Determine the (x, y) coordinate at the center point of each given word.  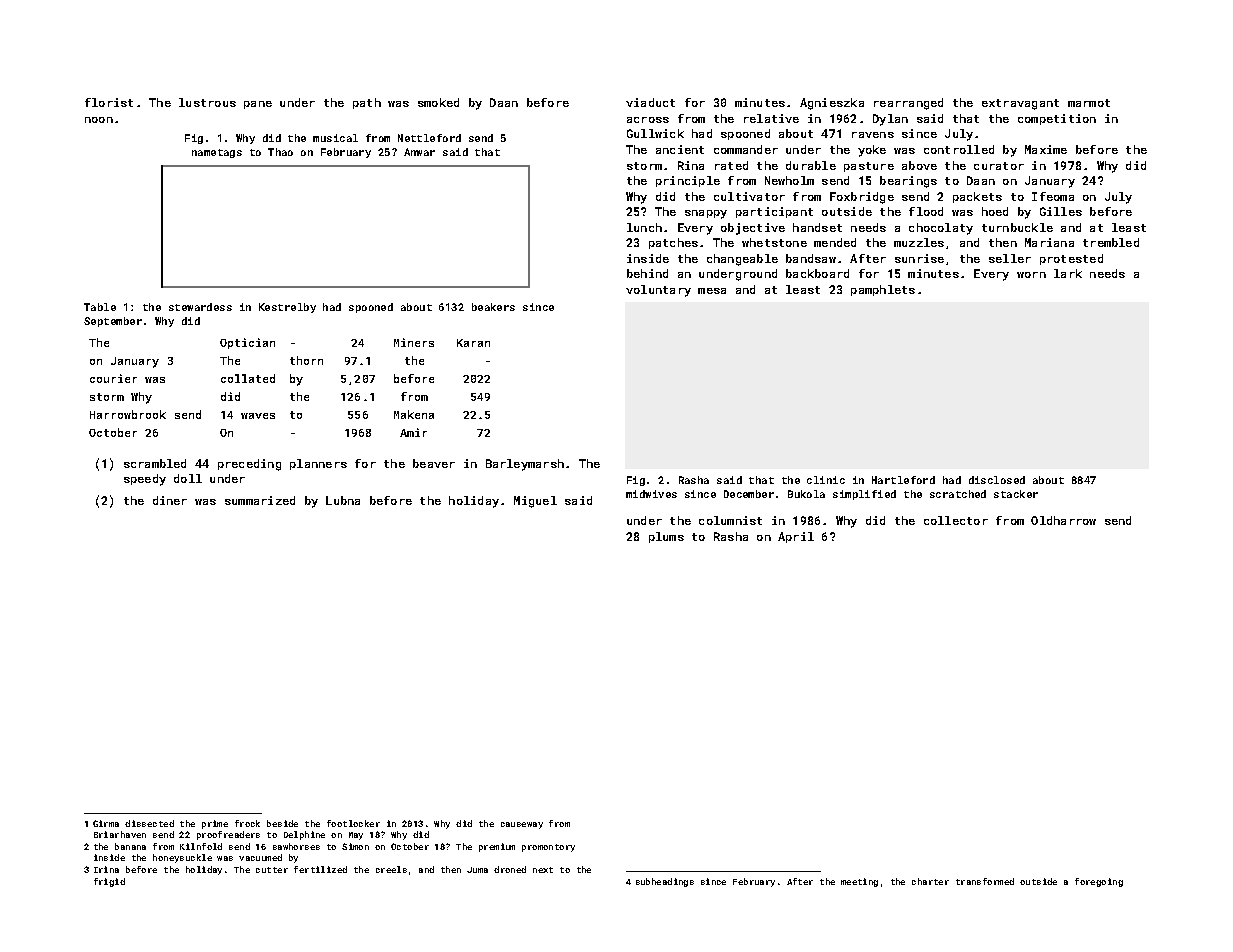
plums (666, 537)
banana (130, 846)
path (367, 103)
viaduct (650, 102)
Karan (473, 343)
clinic (826, 480)
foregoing (1099, 882)
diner (170, 500)
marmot (1089, 103)
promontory (548, 848)
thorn (306, 360)
